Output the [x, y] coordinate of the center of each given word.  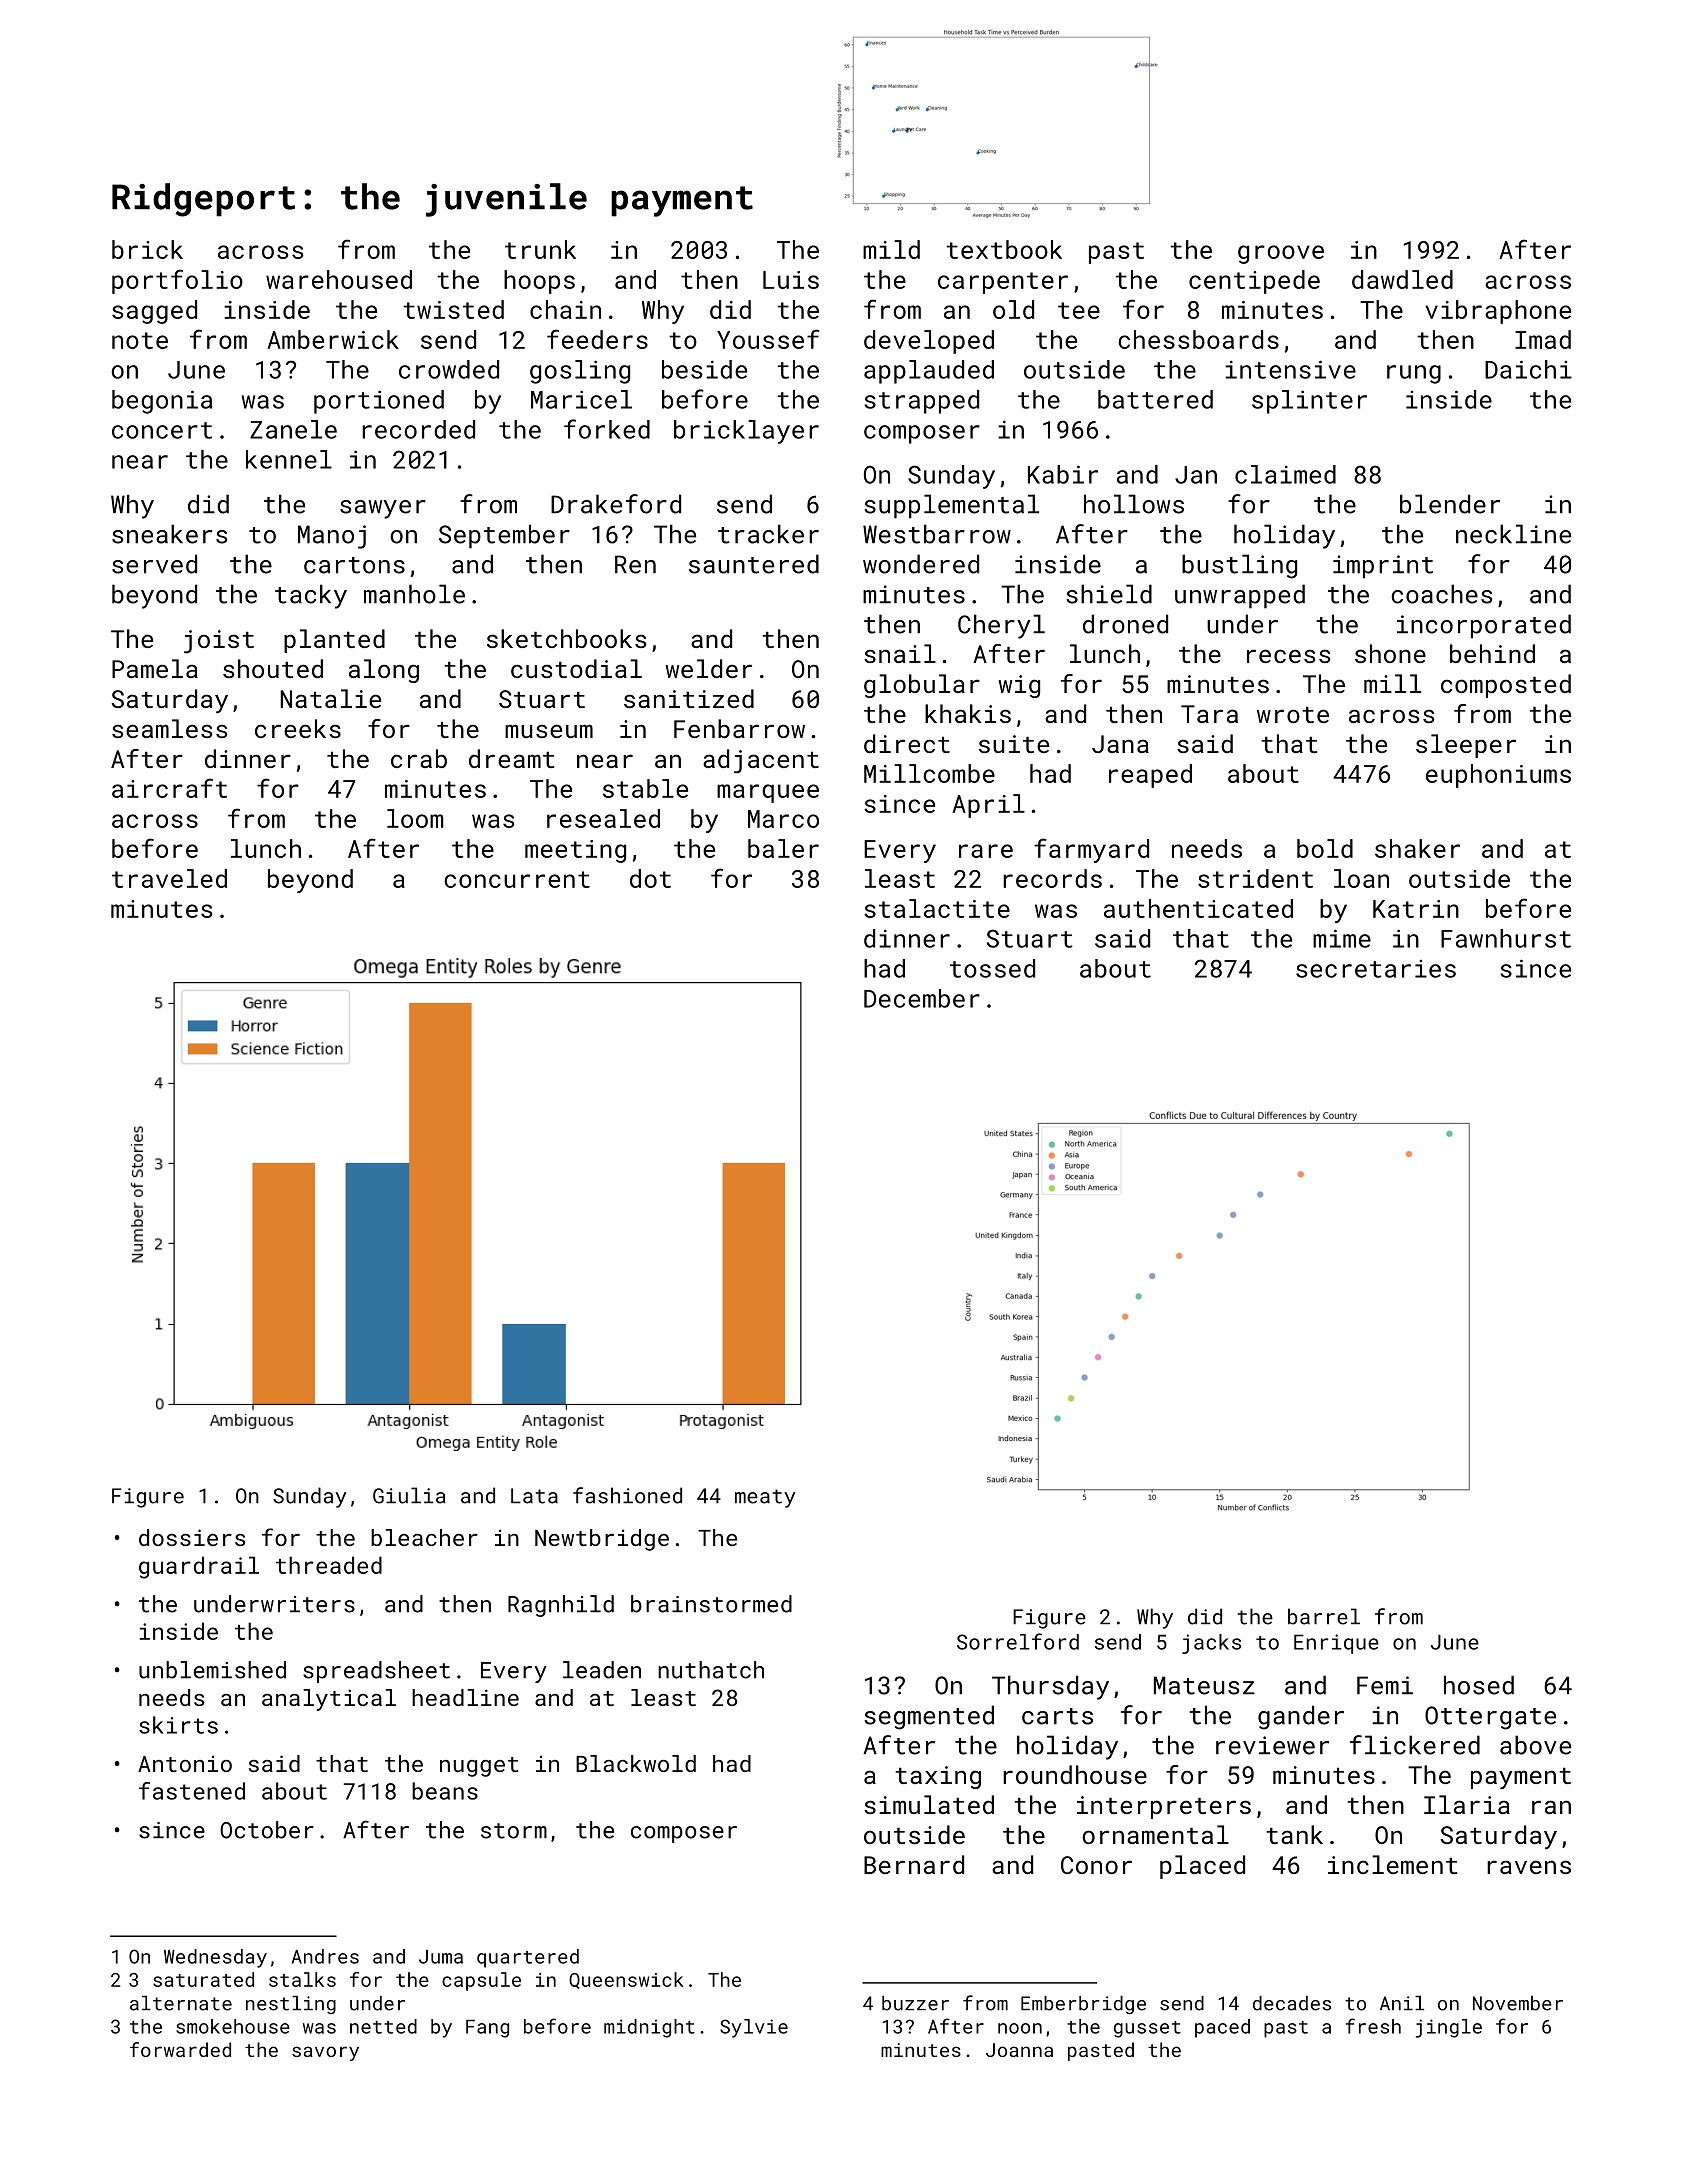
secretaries [1376, 969]
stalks [302, 1979]
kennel [289, 459]
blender [1450, 504]
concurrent [517, 879]
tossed [992, 968]
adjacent [761, 761]
